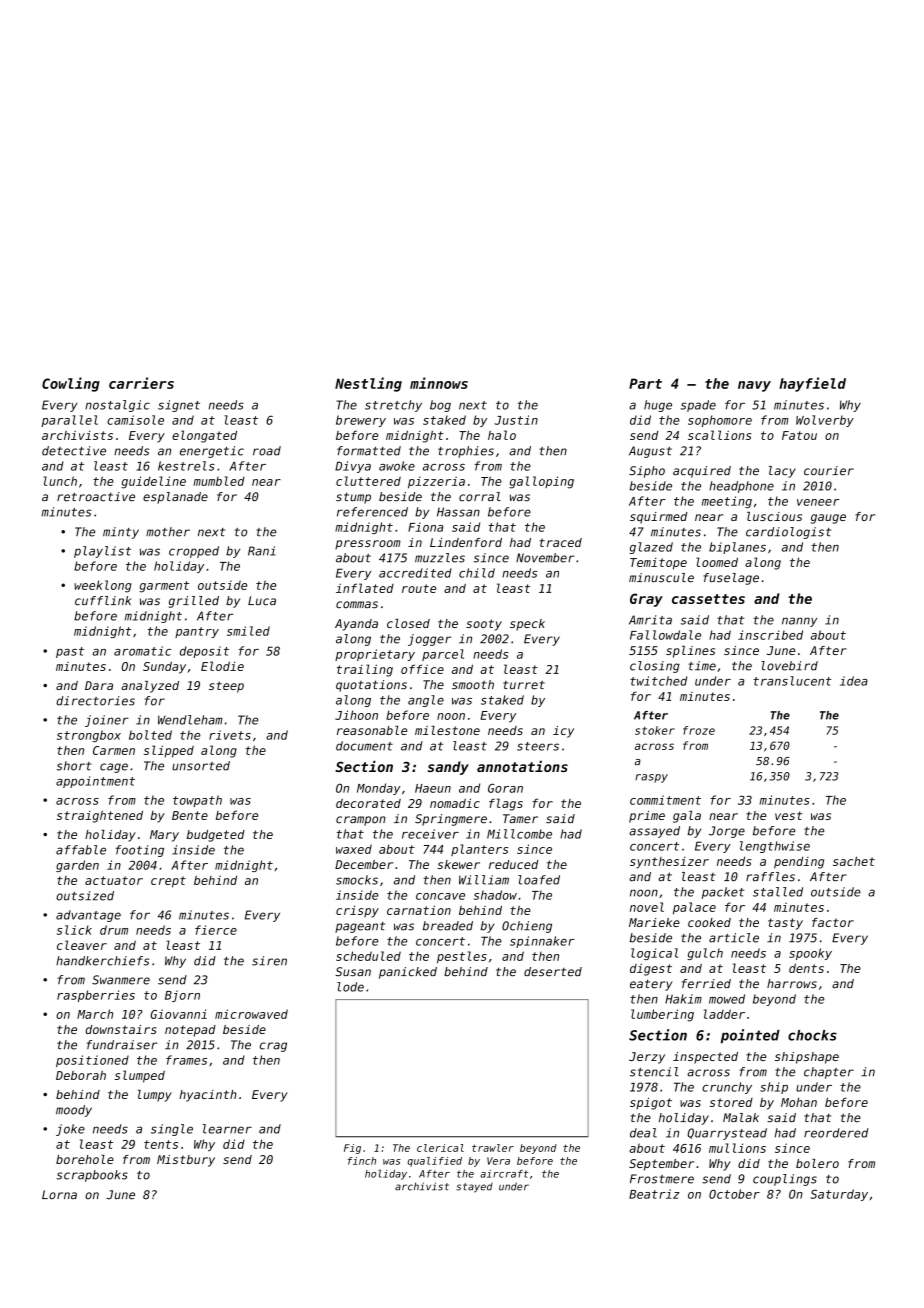 This screenshot has width=924, height=1308. I want to click on chocks, so click(812, 1035).
